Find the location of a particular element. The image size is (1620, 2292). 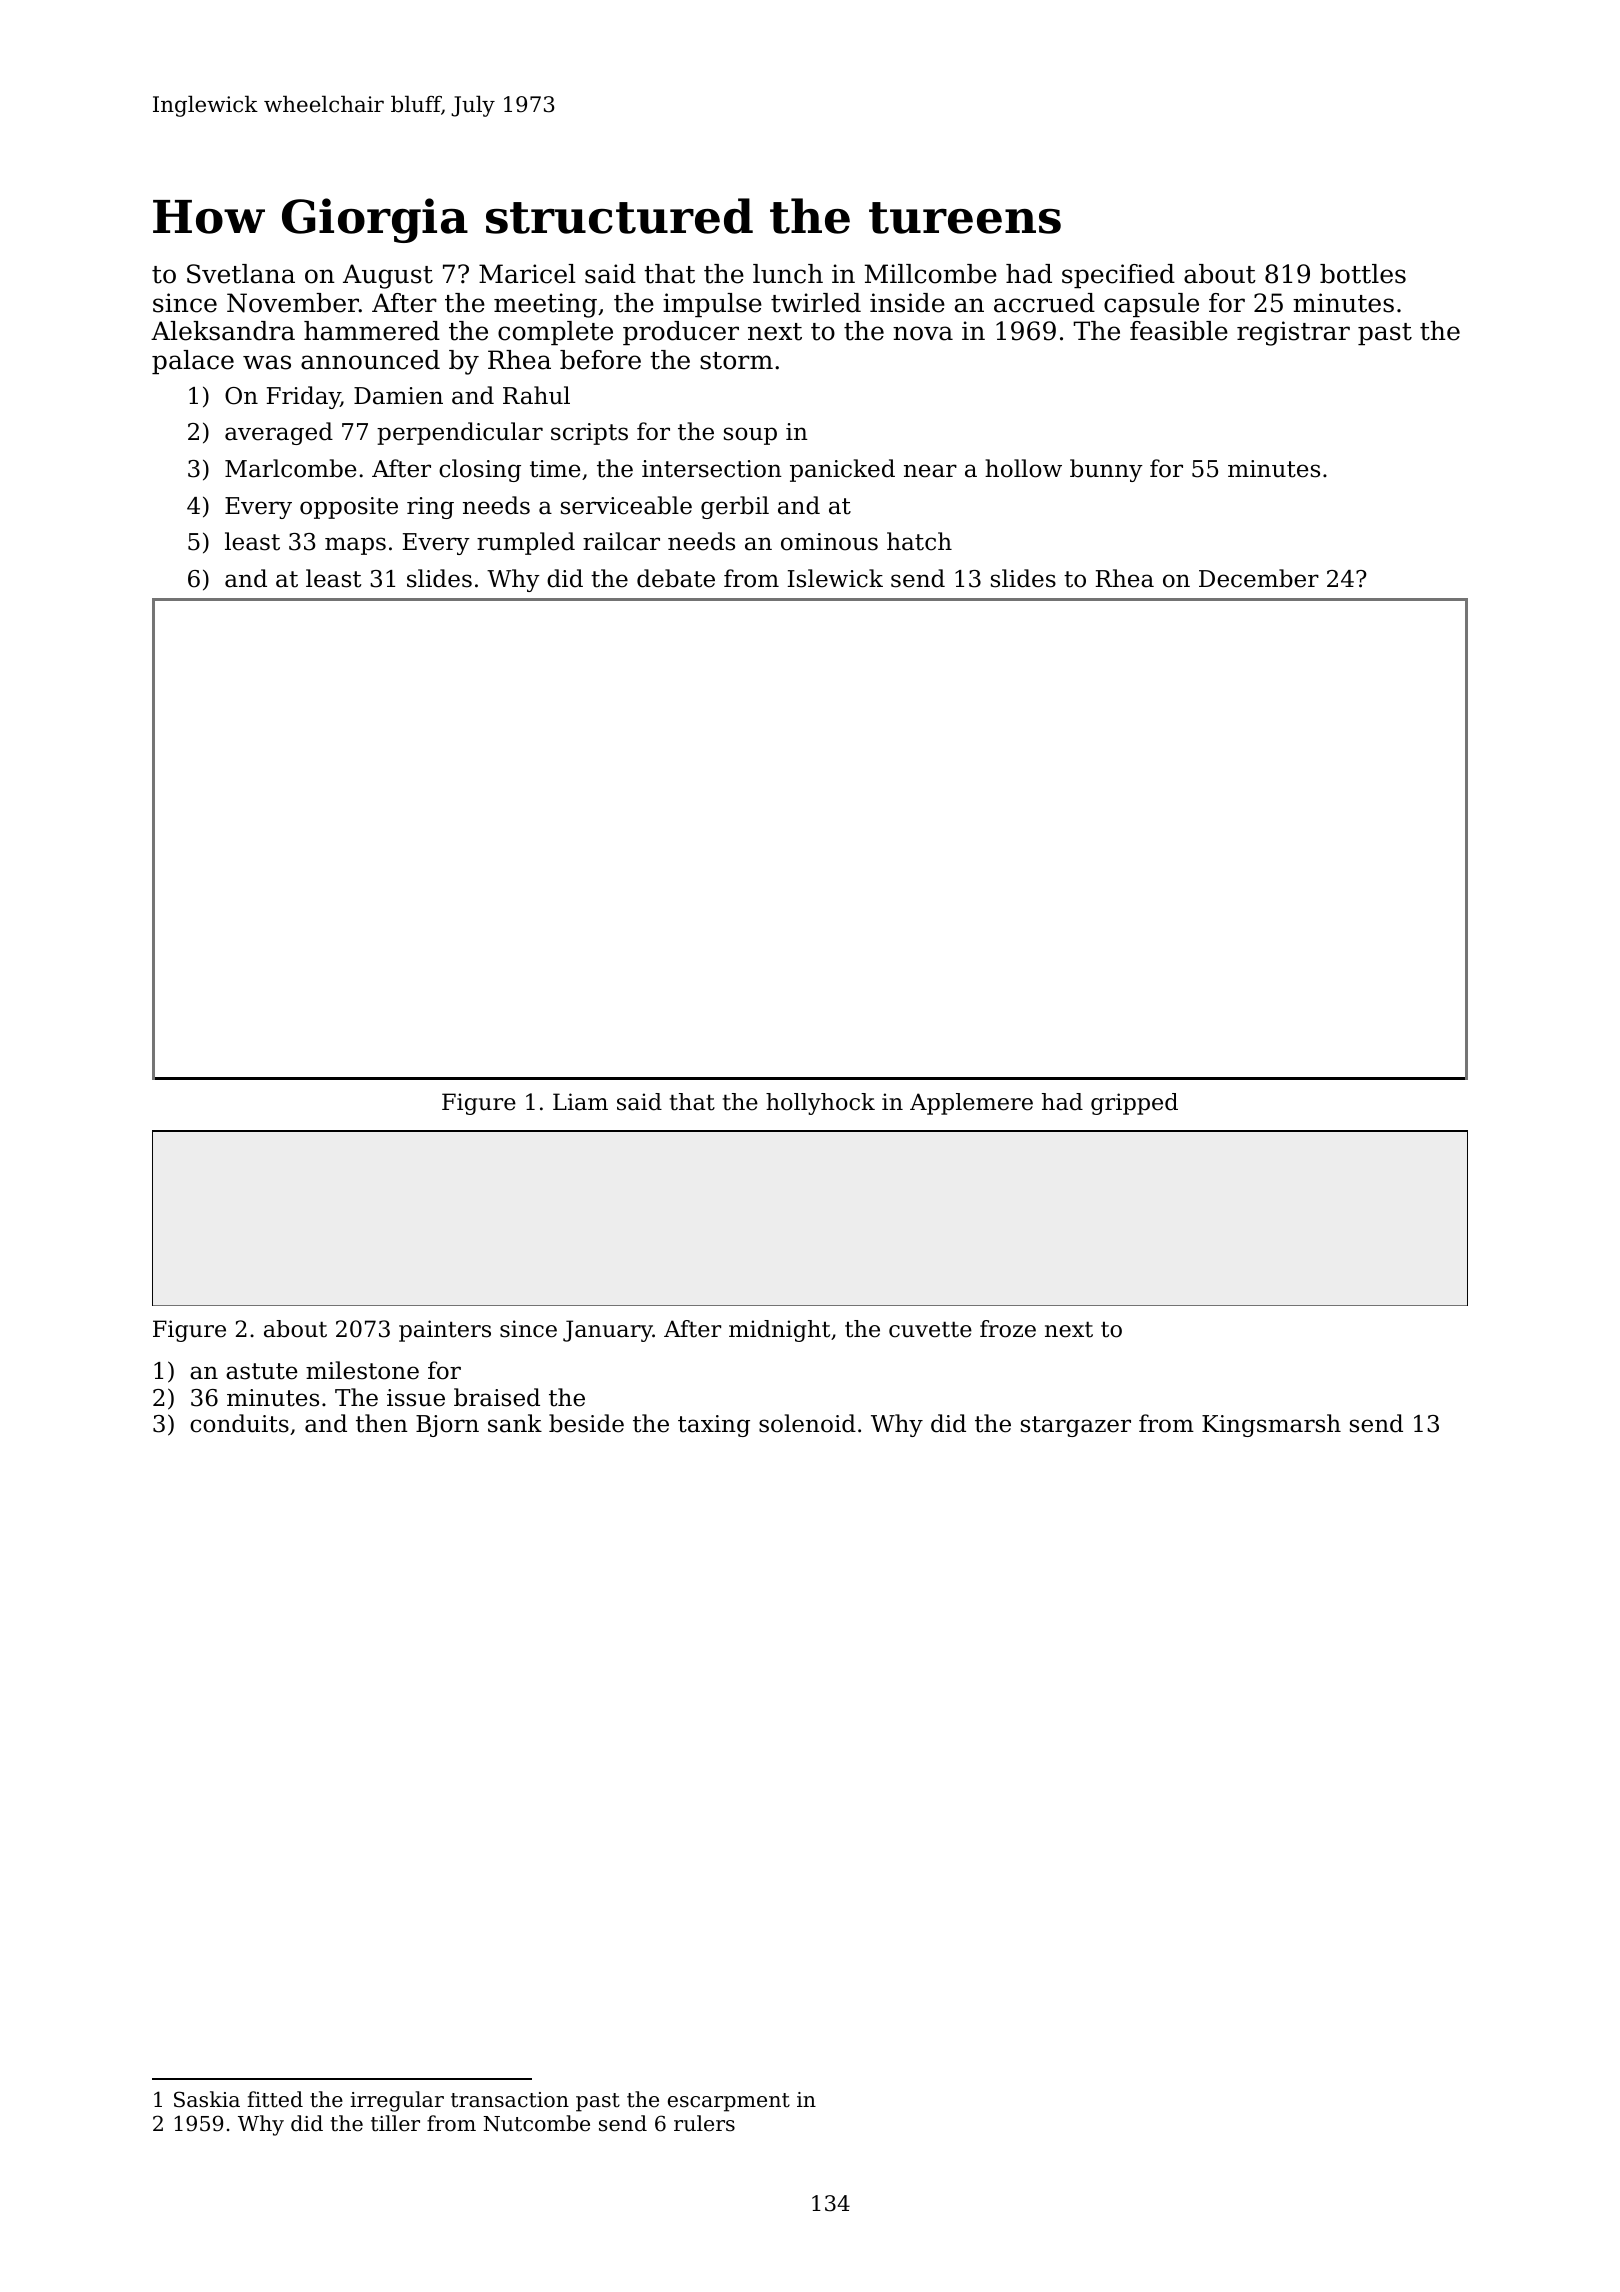

Millcombe is located at coordinates (931, 274).
